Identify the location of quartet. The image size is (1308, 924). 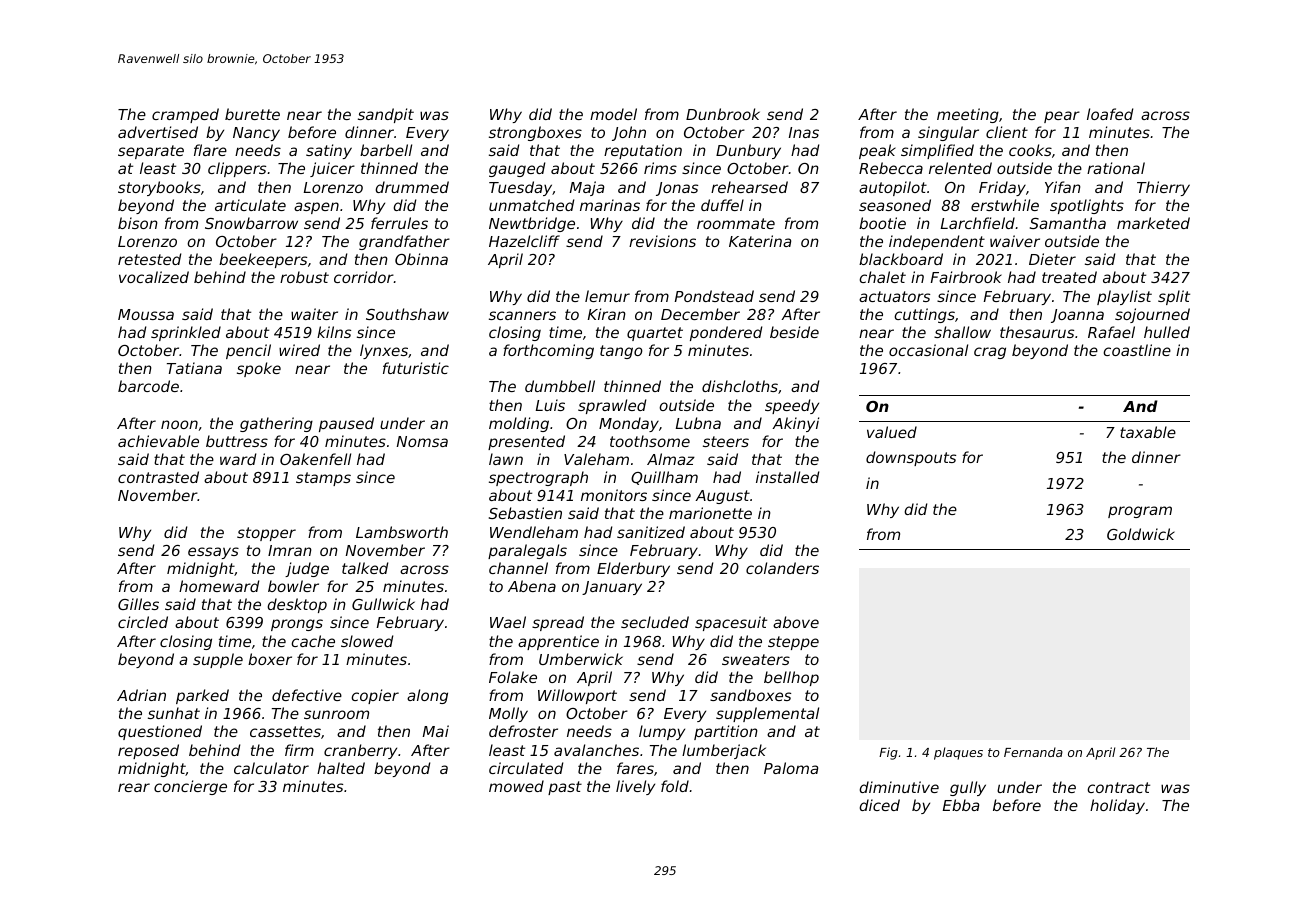
(655, 334).
